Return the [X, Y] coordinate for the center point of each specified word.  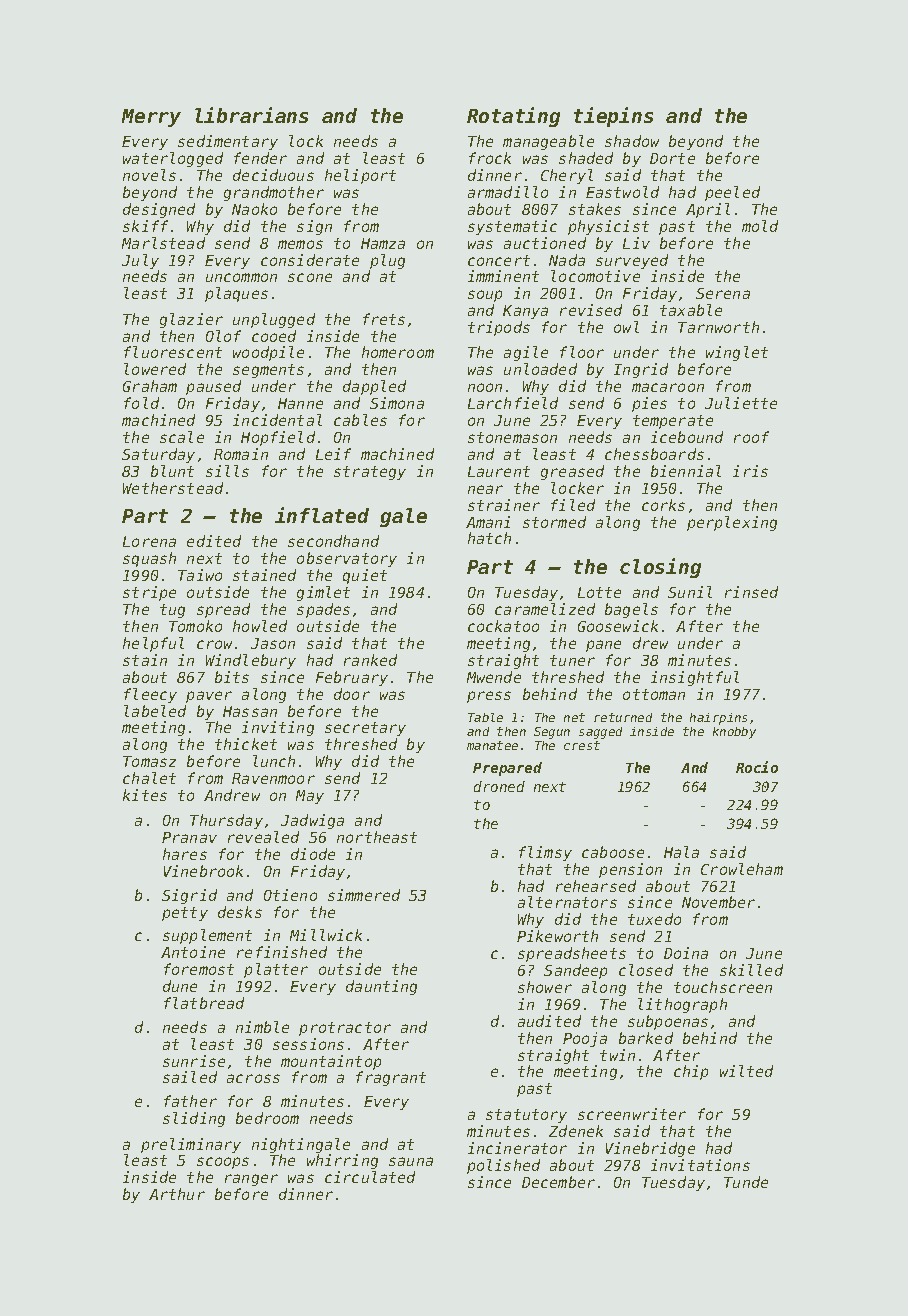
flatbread [204, 1003]
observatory [347, 559]
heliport [360, 176]
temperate [673, 422]
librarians [251, 115]
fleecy [150, 695]
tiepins [613, 117]
